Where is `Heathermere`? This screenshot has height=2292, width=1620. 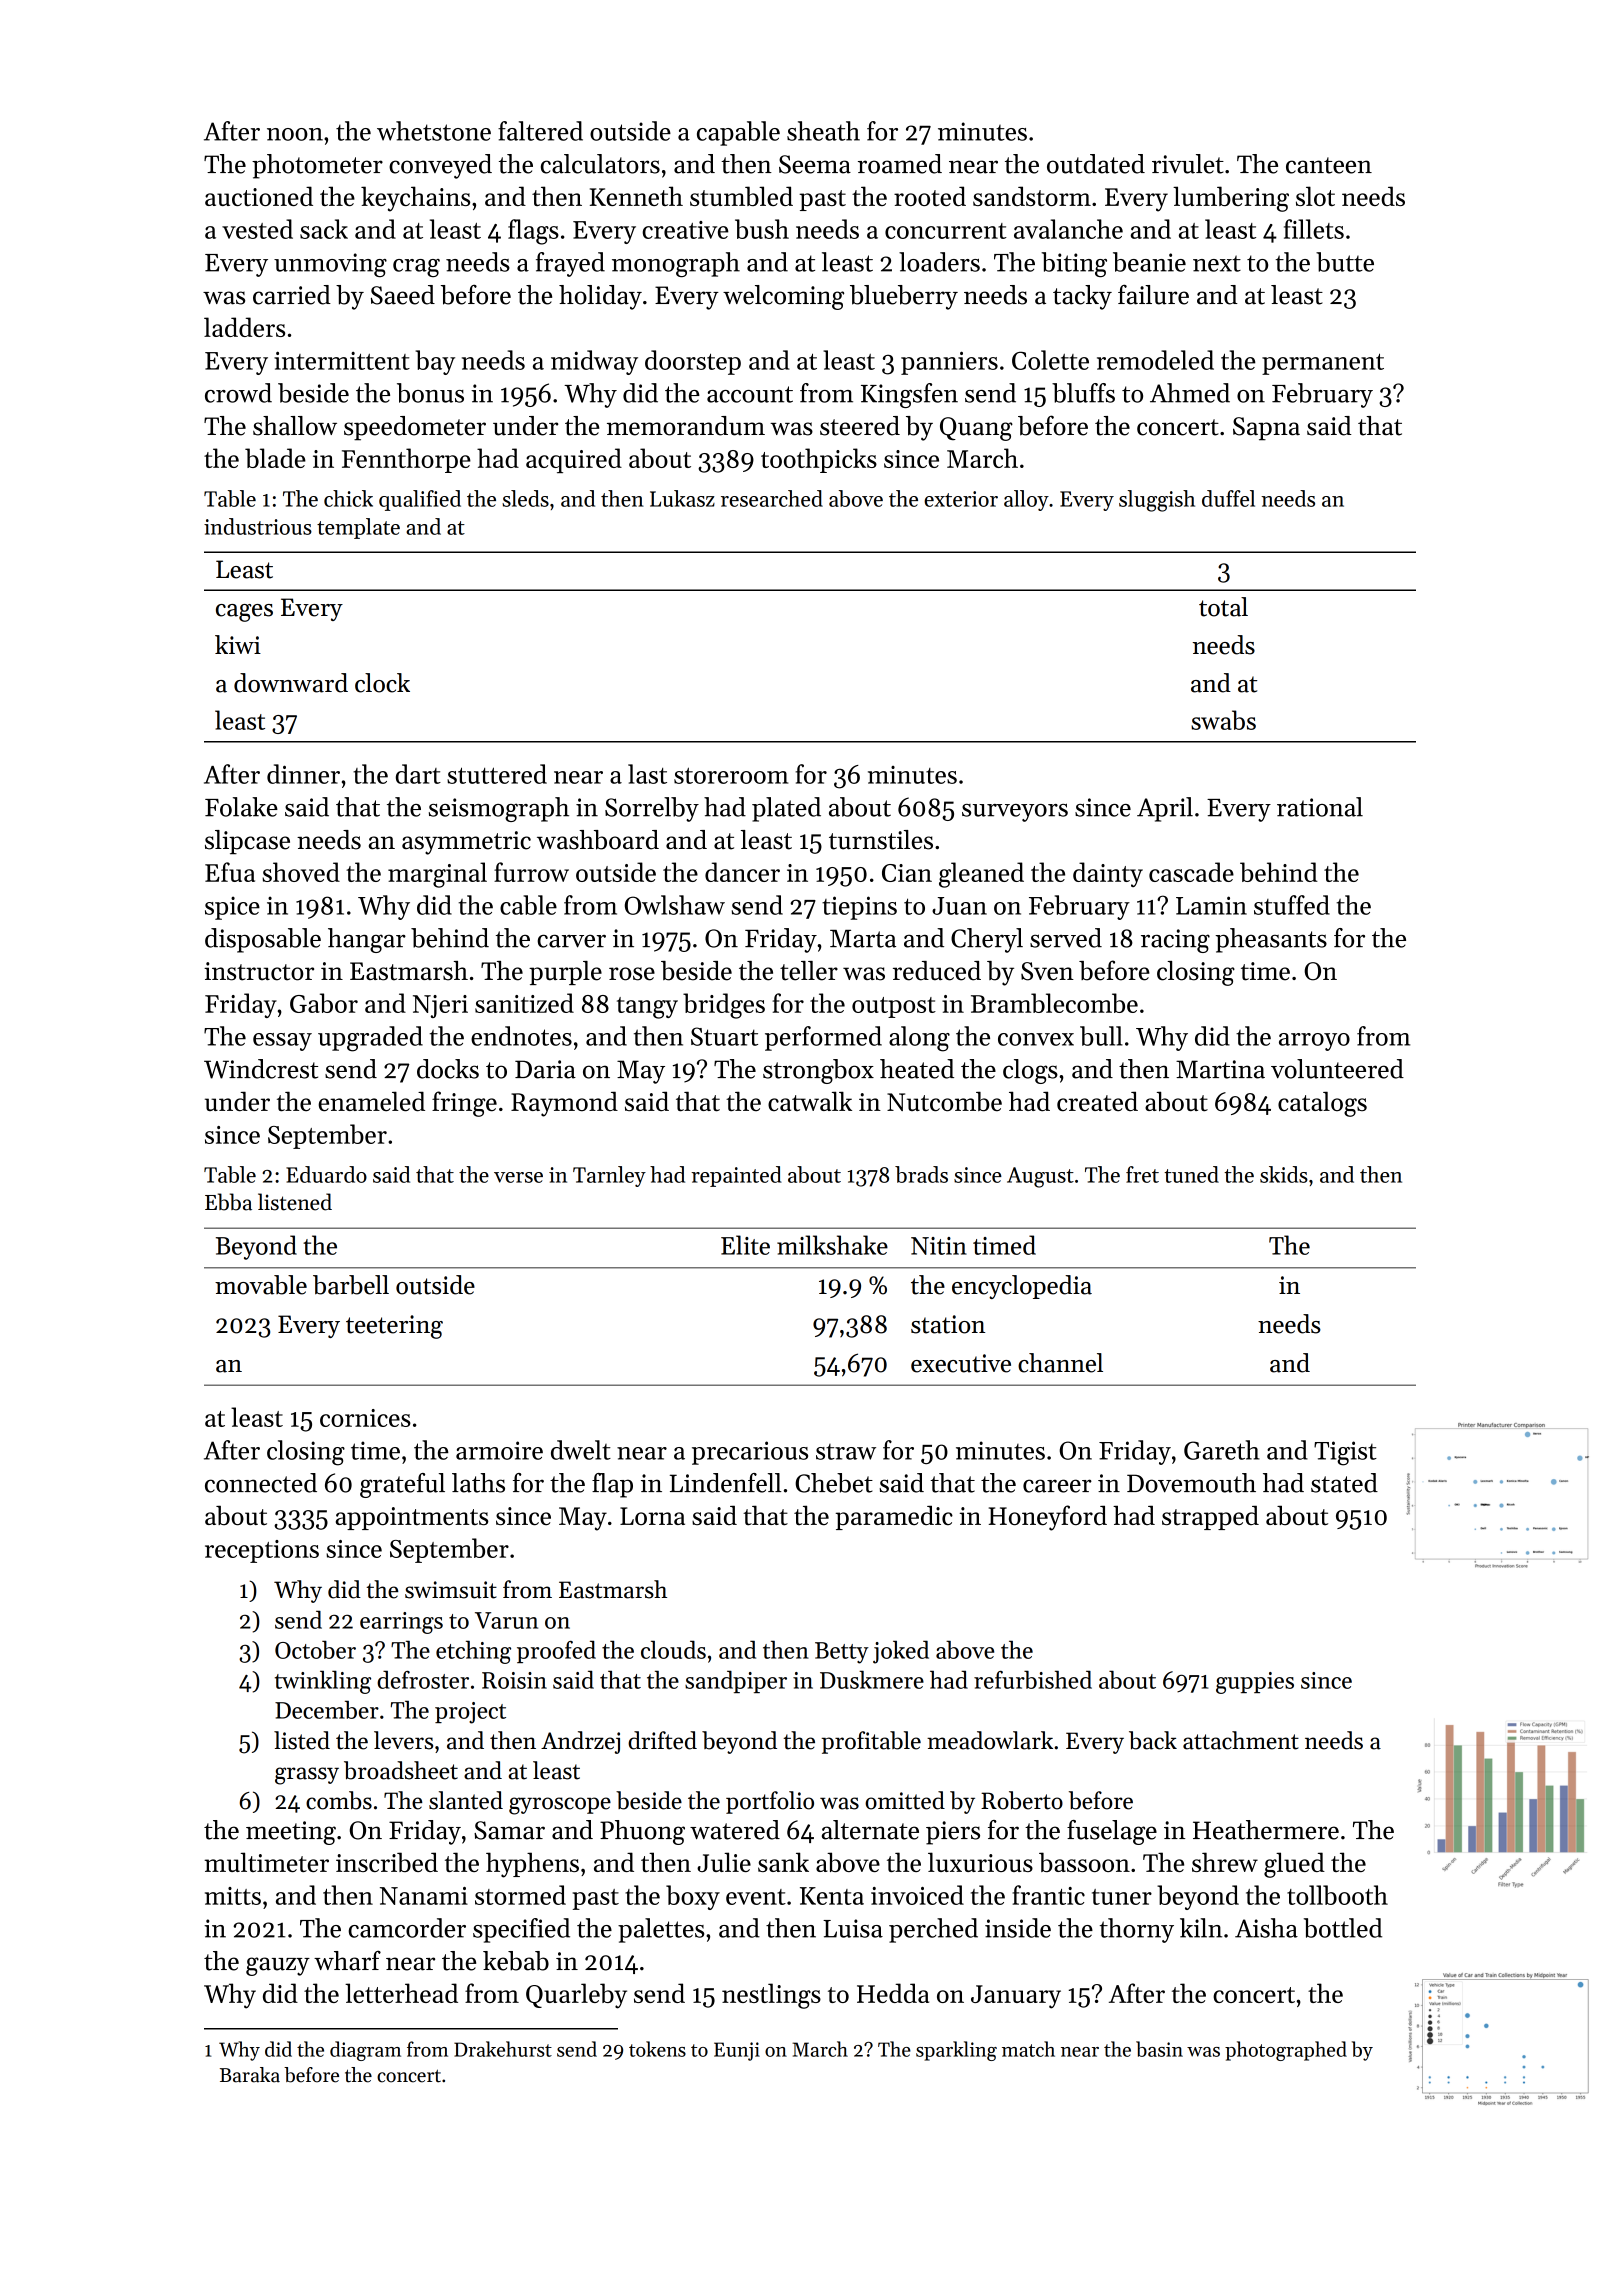 Heathermere is located at coordinates (1266, 1830).
